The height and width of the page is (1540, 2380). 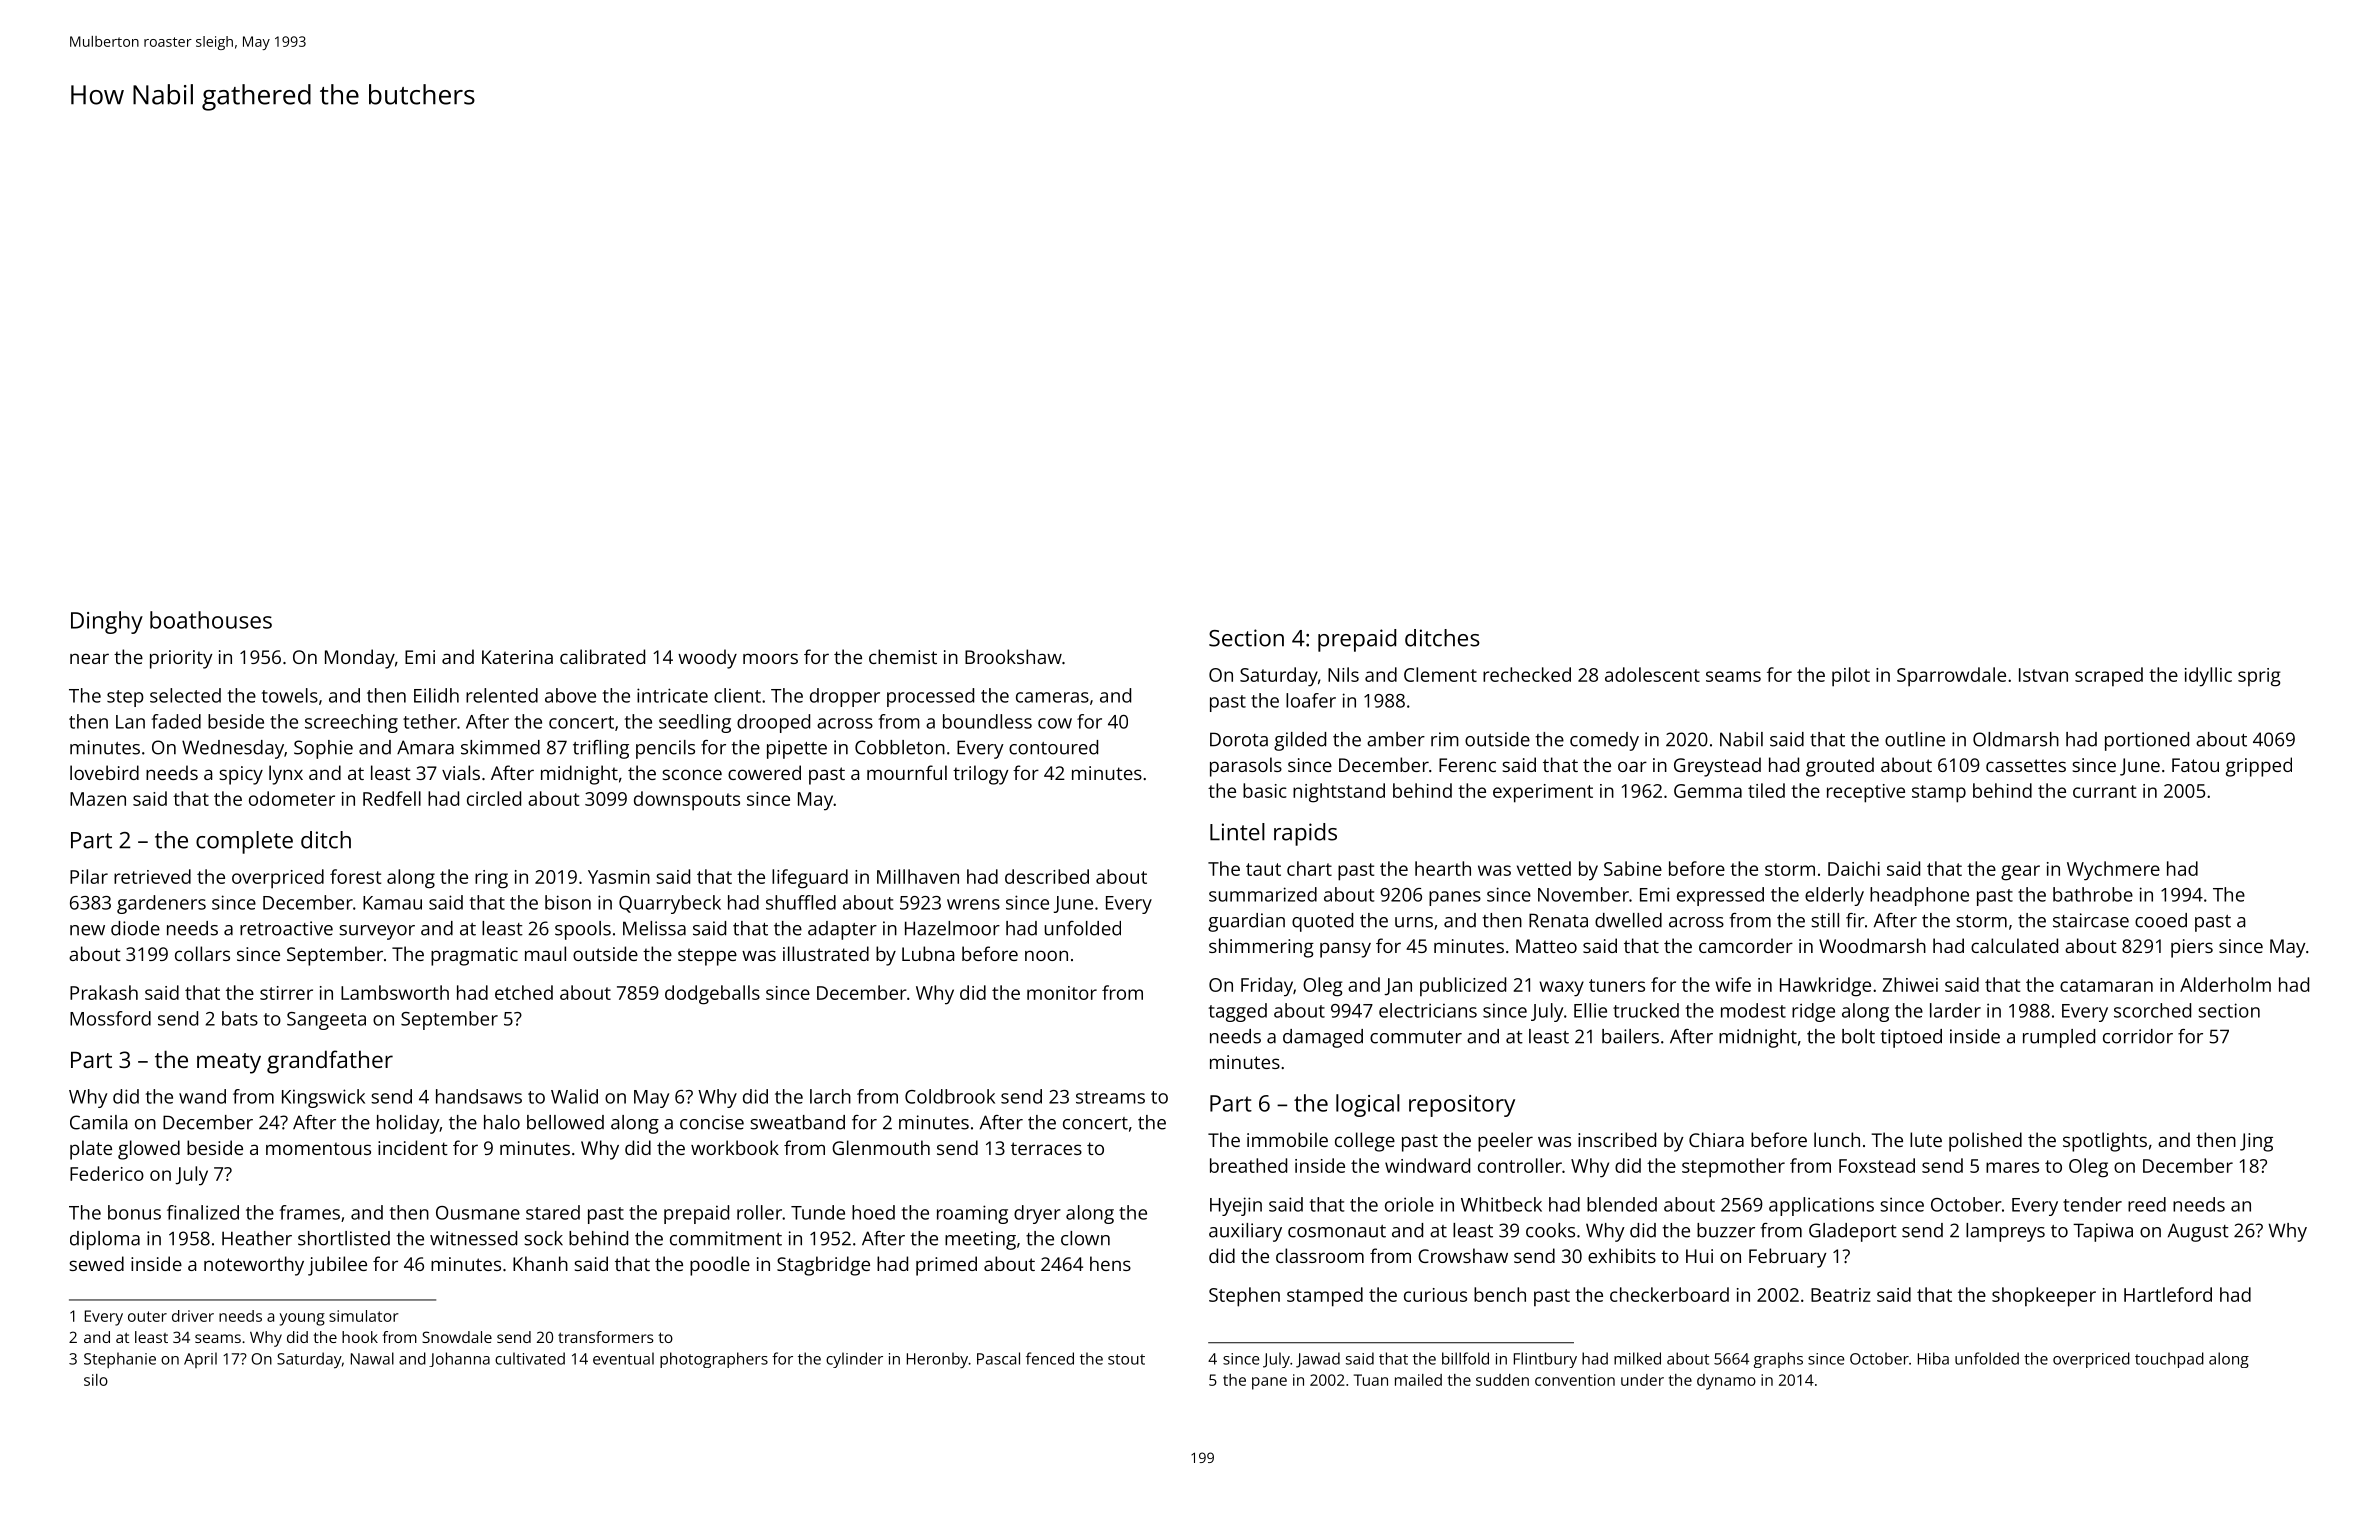 What do you see at coordinates (2147, 1204) in the page?
I see `reed` at bounding box center [2147, 1204].
